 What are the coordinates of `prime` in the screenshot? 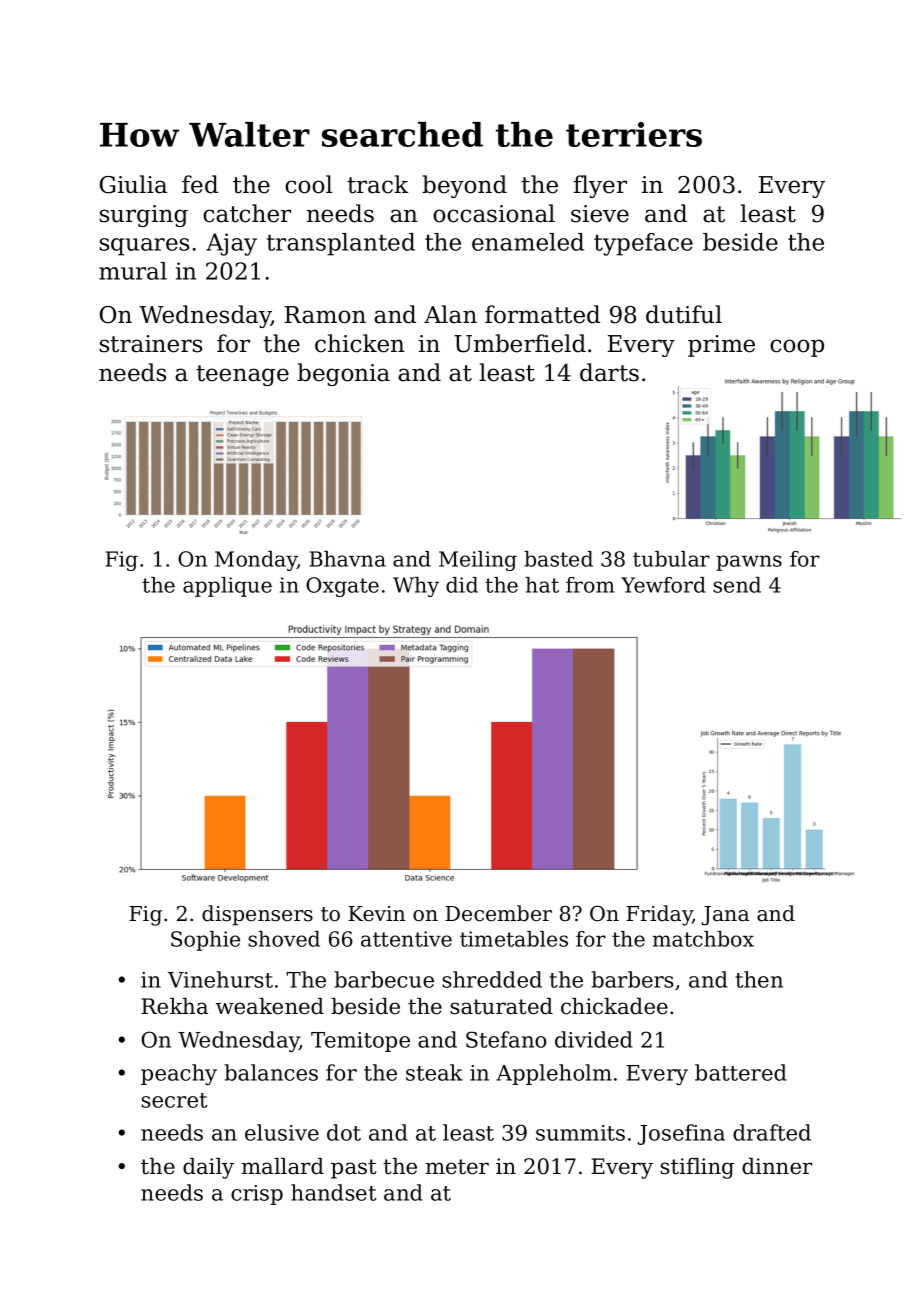 It's located at (721, 346).
